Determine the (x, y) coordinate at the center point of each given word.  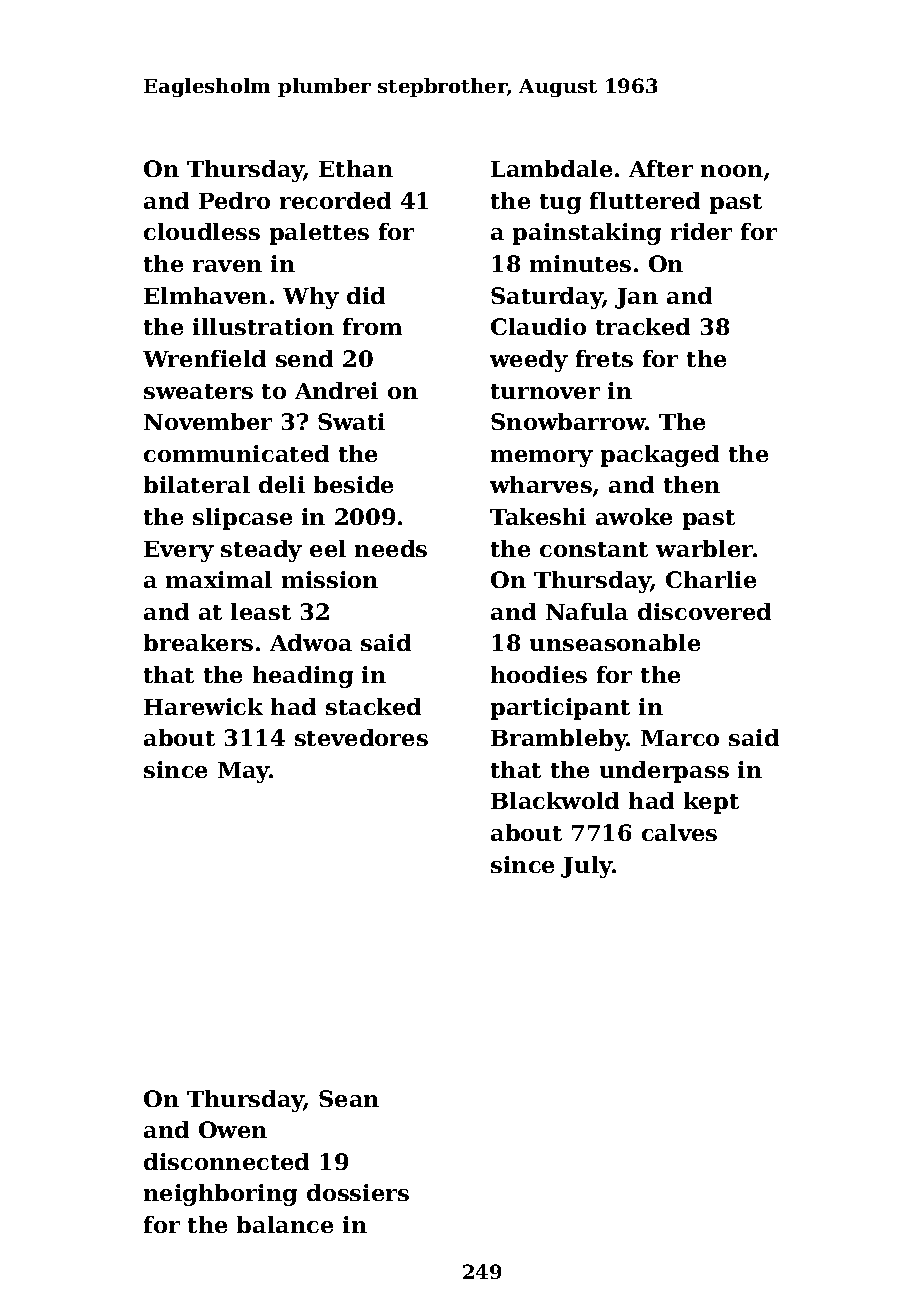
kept (711, 803)
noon (732, 171)
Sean (349, 1098)
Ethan (356, 168)
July (587, 867)
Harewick (203, 706)
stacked (373, 706)
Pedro (234, 200)
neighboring (220, 1195)
